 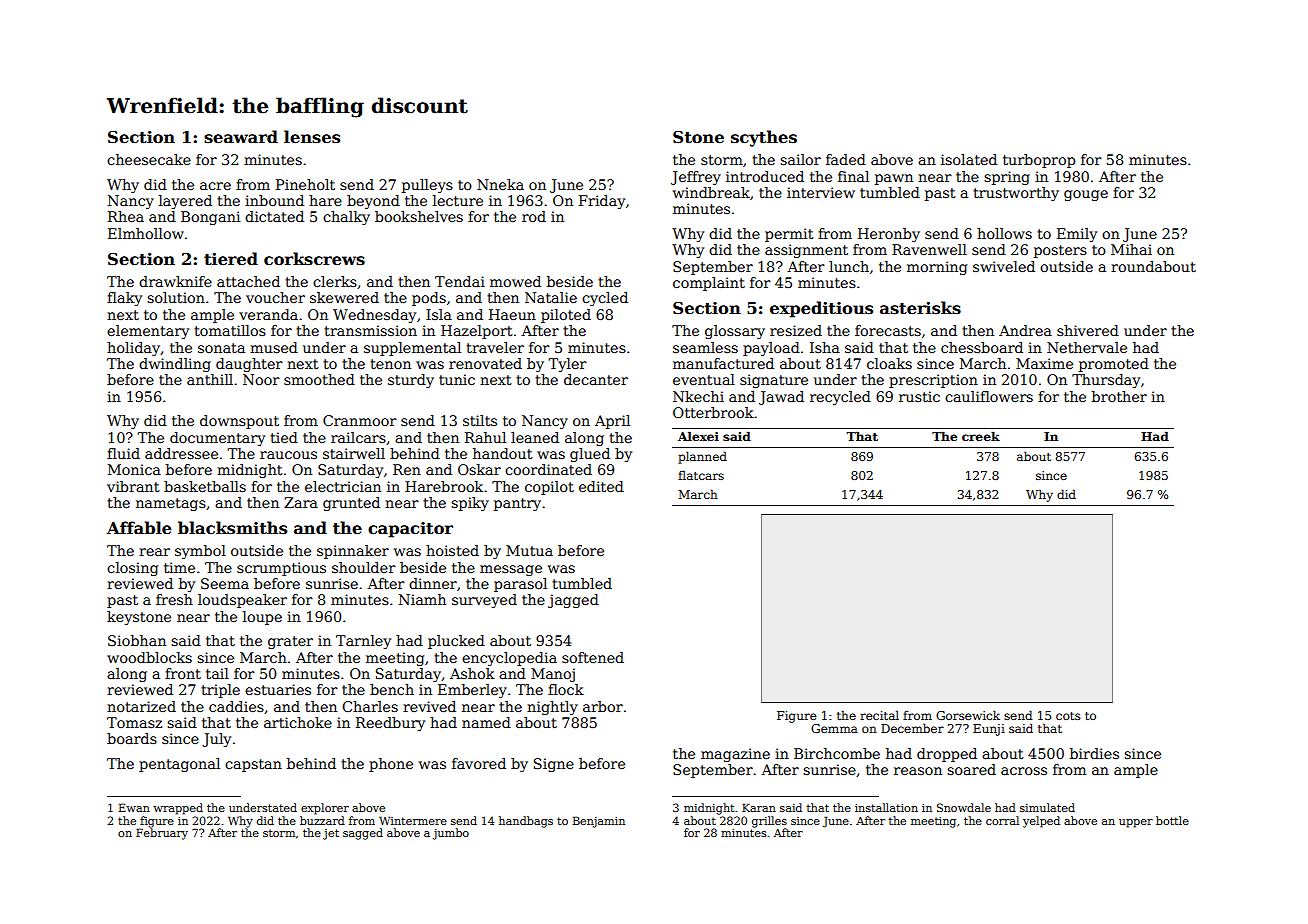 What do you see at coordinates (134, 807) in the screenshot?
I see `Ewan` at bounding box center [134, 807].
